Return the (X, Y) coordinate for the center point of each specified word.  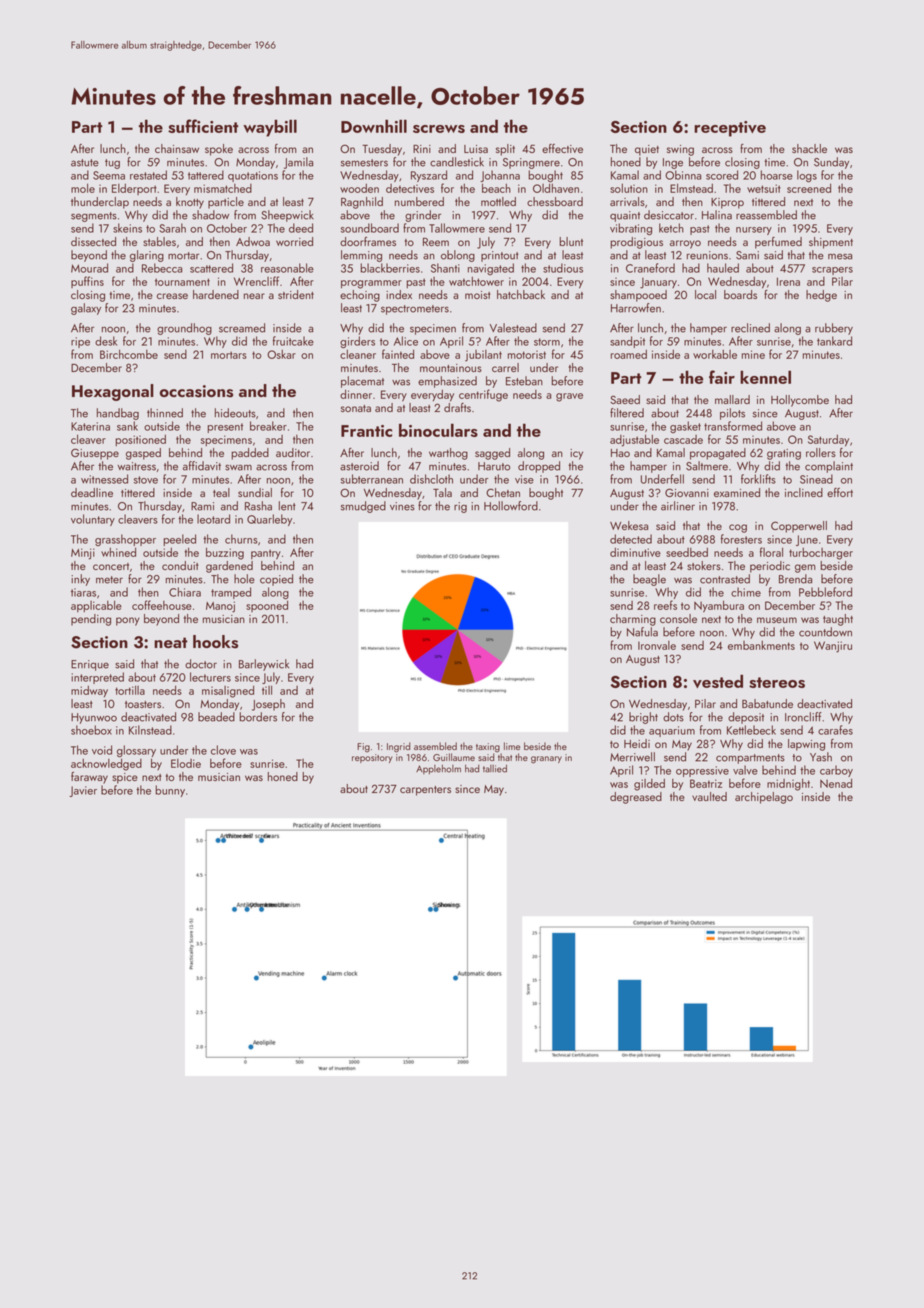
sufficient (203, 126)
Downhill (374, 126)
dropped (539, 467)
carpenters (425, 791)
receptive (730, 129)
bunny (170, 791)
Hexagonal (113, 392)
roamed (629, 354)
